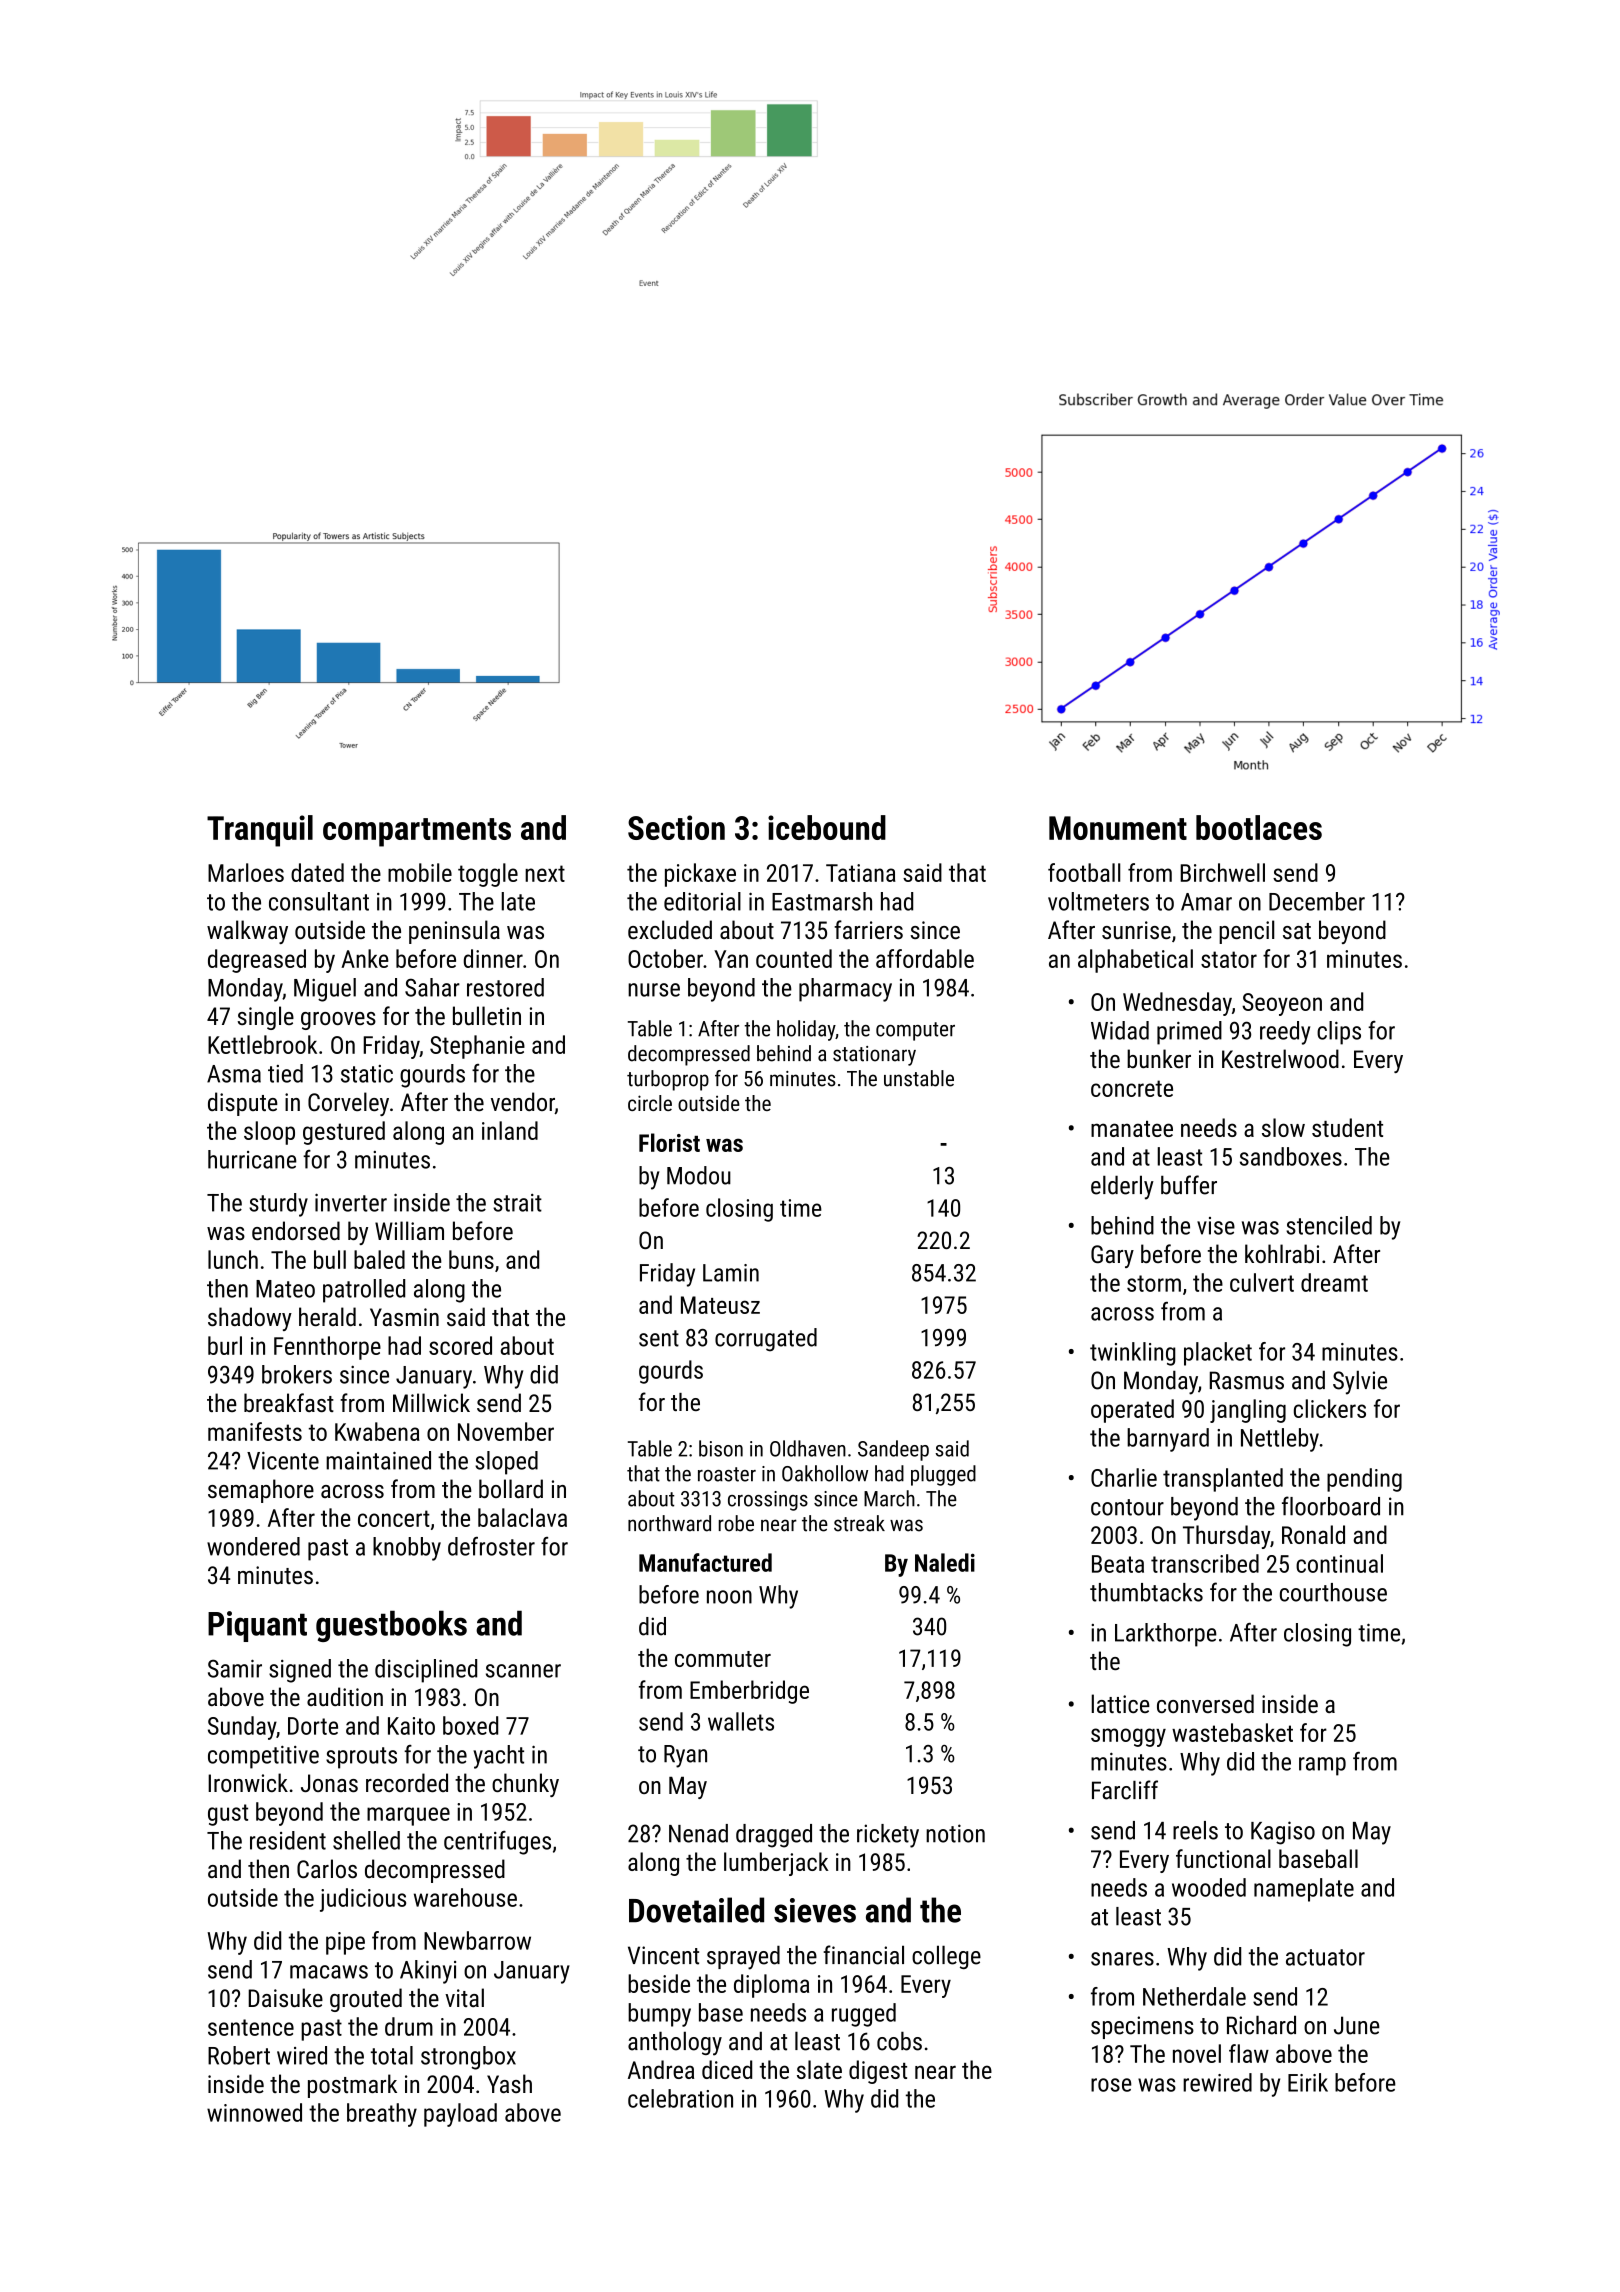 The height and width of the screenshot is (2292, 1620). Describe the element at coordinates (235, 1668) in the screenshot. I see `Samir` at that location.
